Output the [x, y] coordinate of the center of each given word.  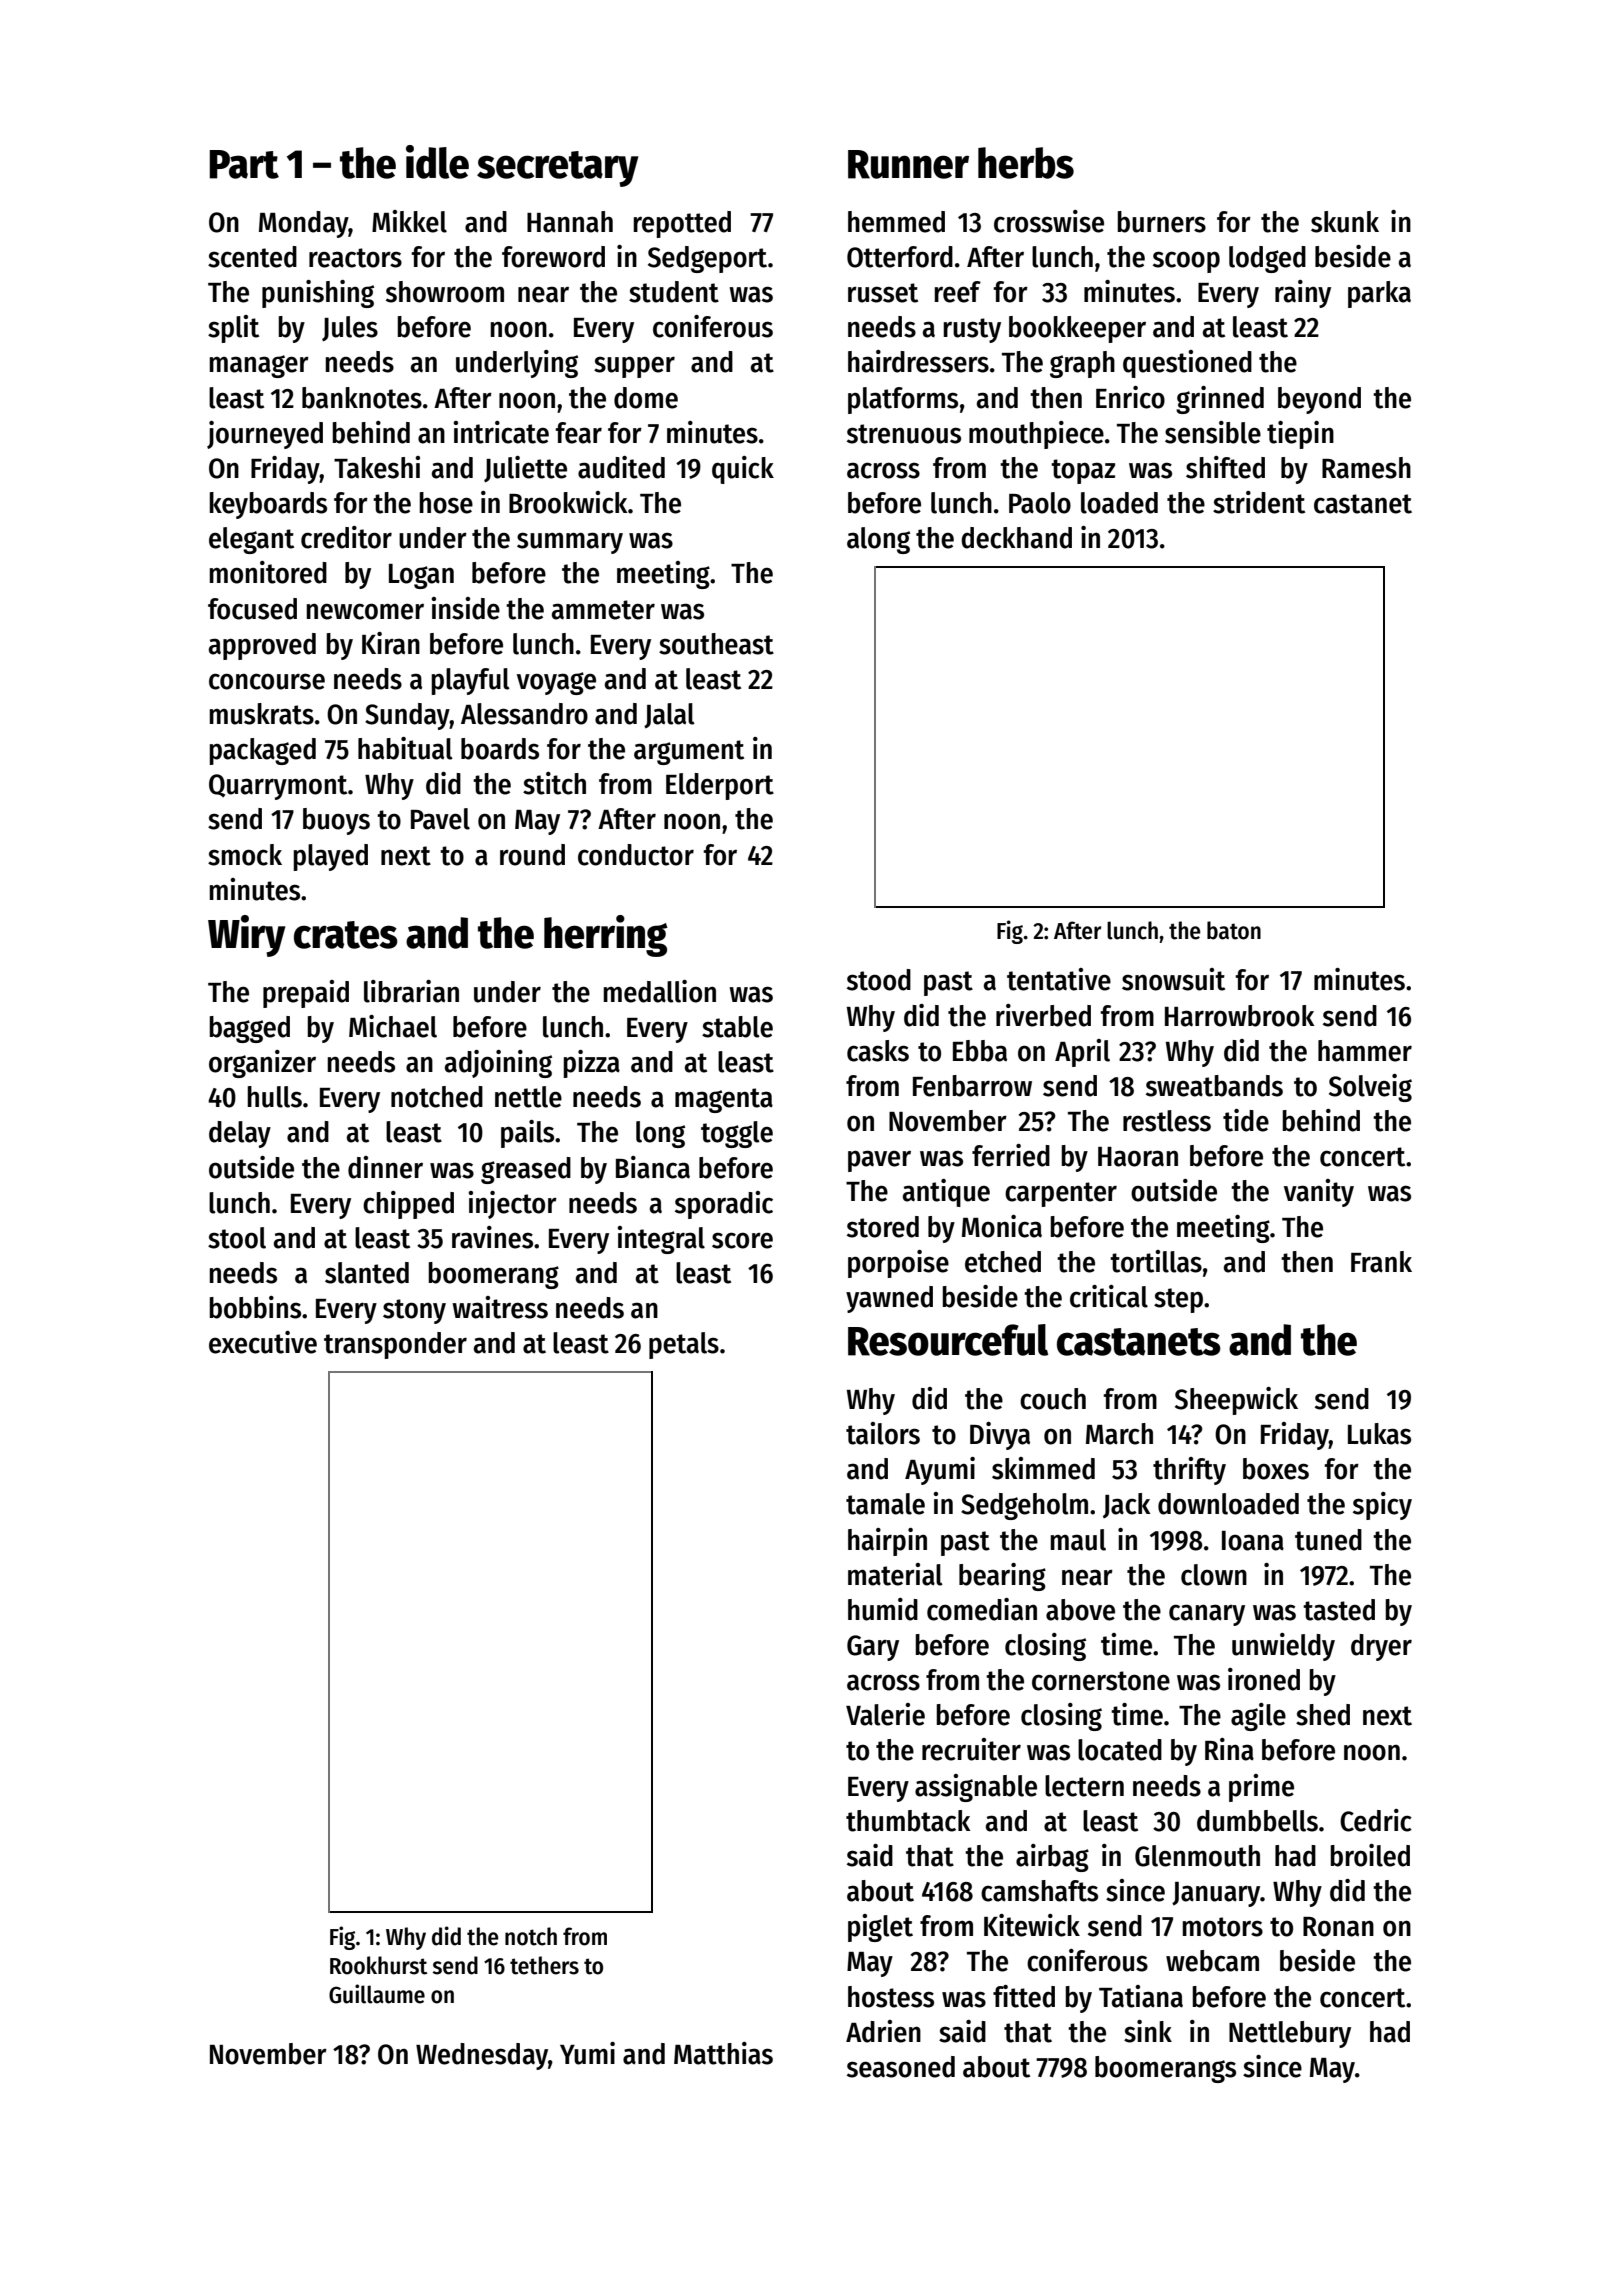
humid [883, 1609]
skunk [1345, 222]
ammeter [603, 610]
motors [1222, 1927]
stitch [554, 783]
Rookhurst [378, 1965]
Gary [873, 1648]
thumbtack [908, 1821]
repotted [682, 224]
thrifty [1189, 1471]
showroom [445, 292]
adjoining [498, 1064]
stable [737, 1027]
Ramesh [1366, 468]
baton [1234, 930]
